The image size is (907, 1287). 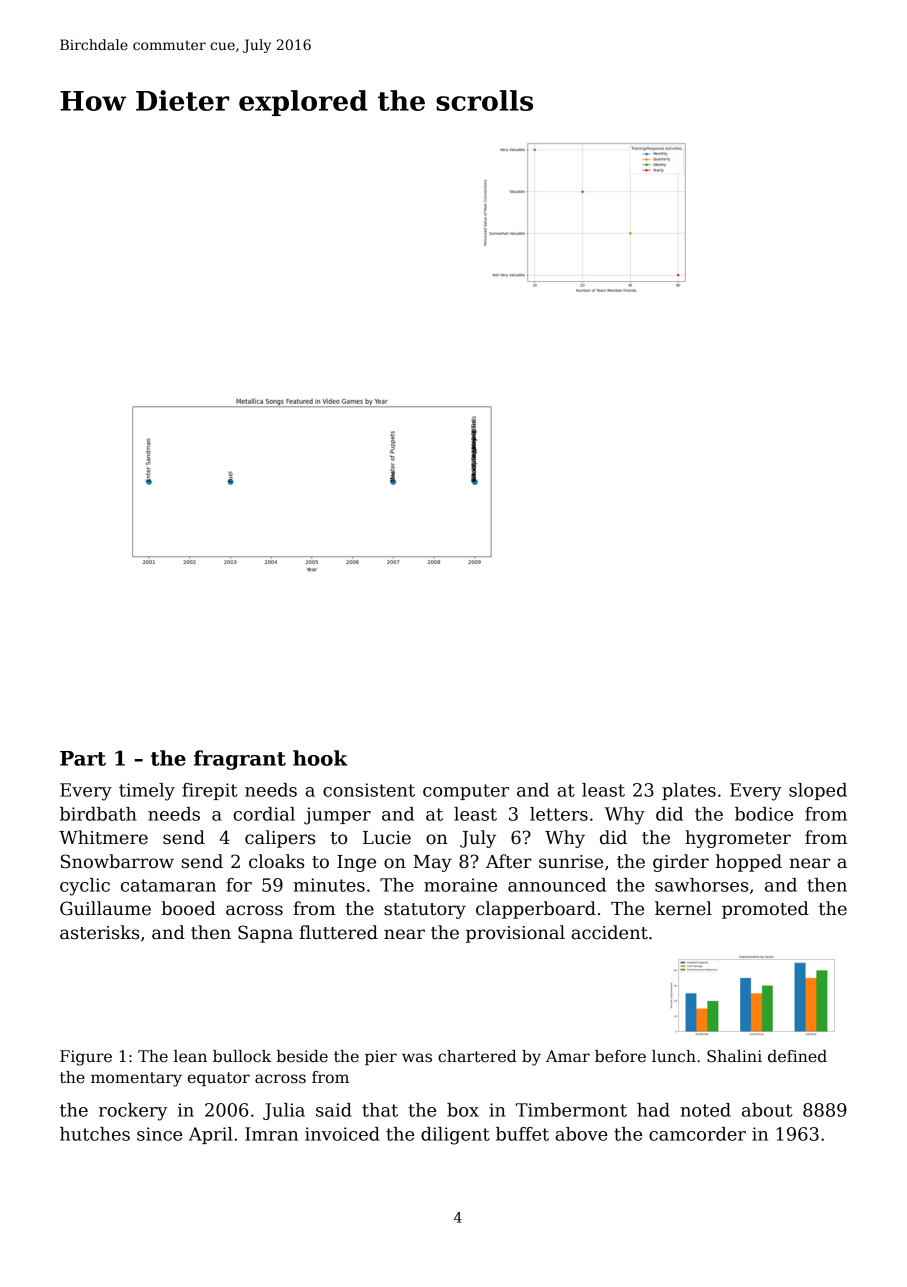 What do you see at coordinates (147, 792) in the screenshot?
I see `timely` at bounding box center [147, 792].
